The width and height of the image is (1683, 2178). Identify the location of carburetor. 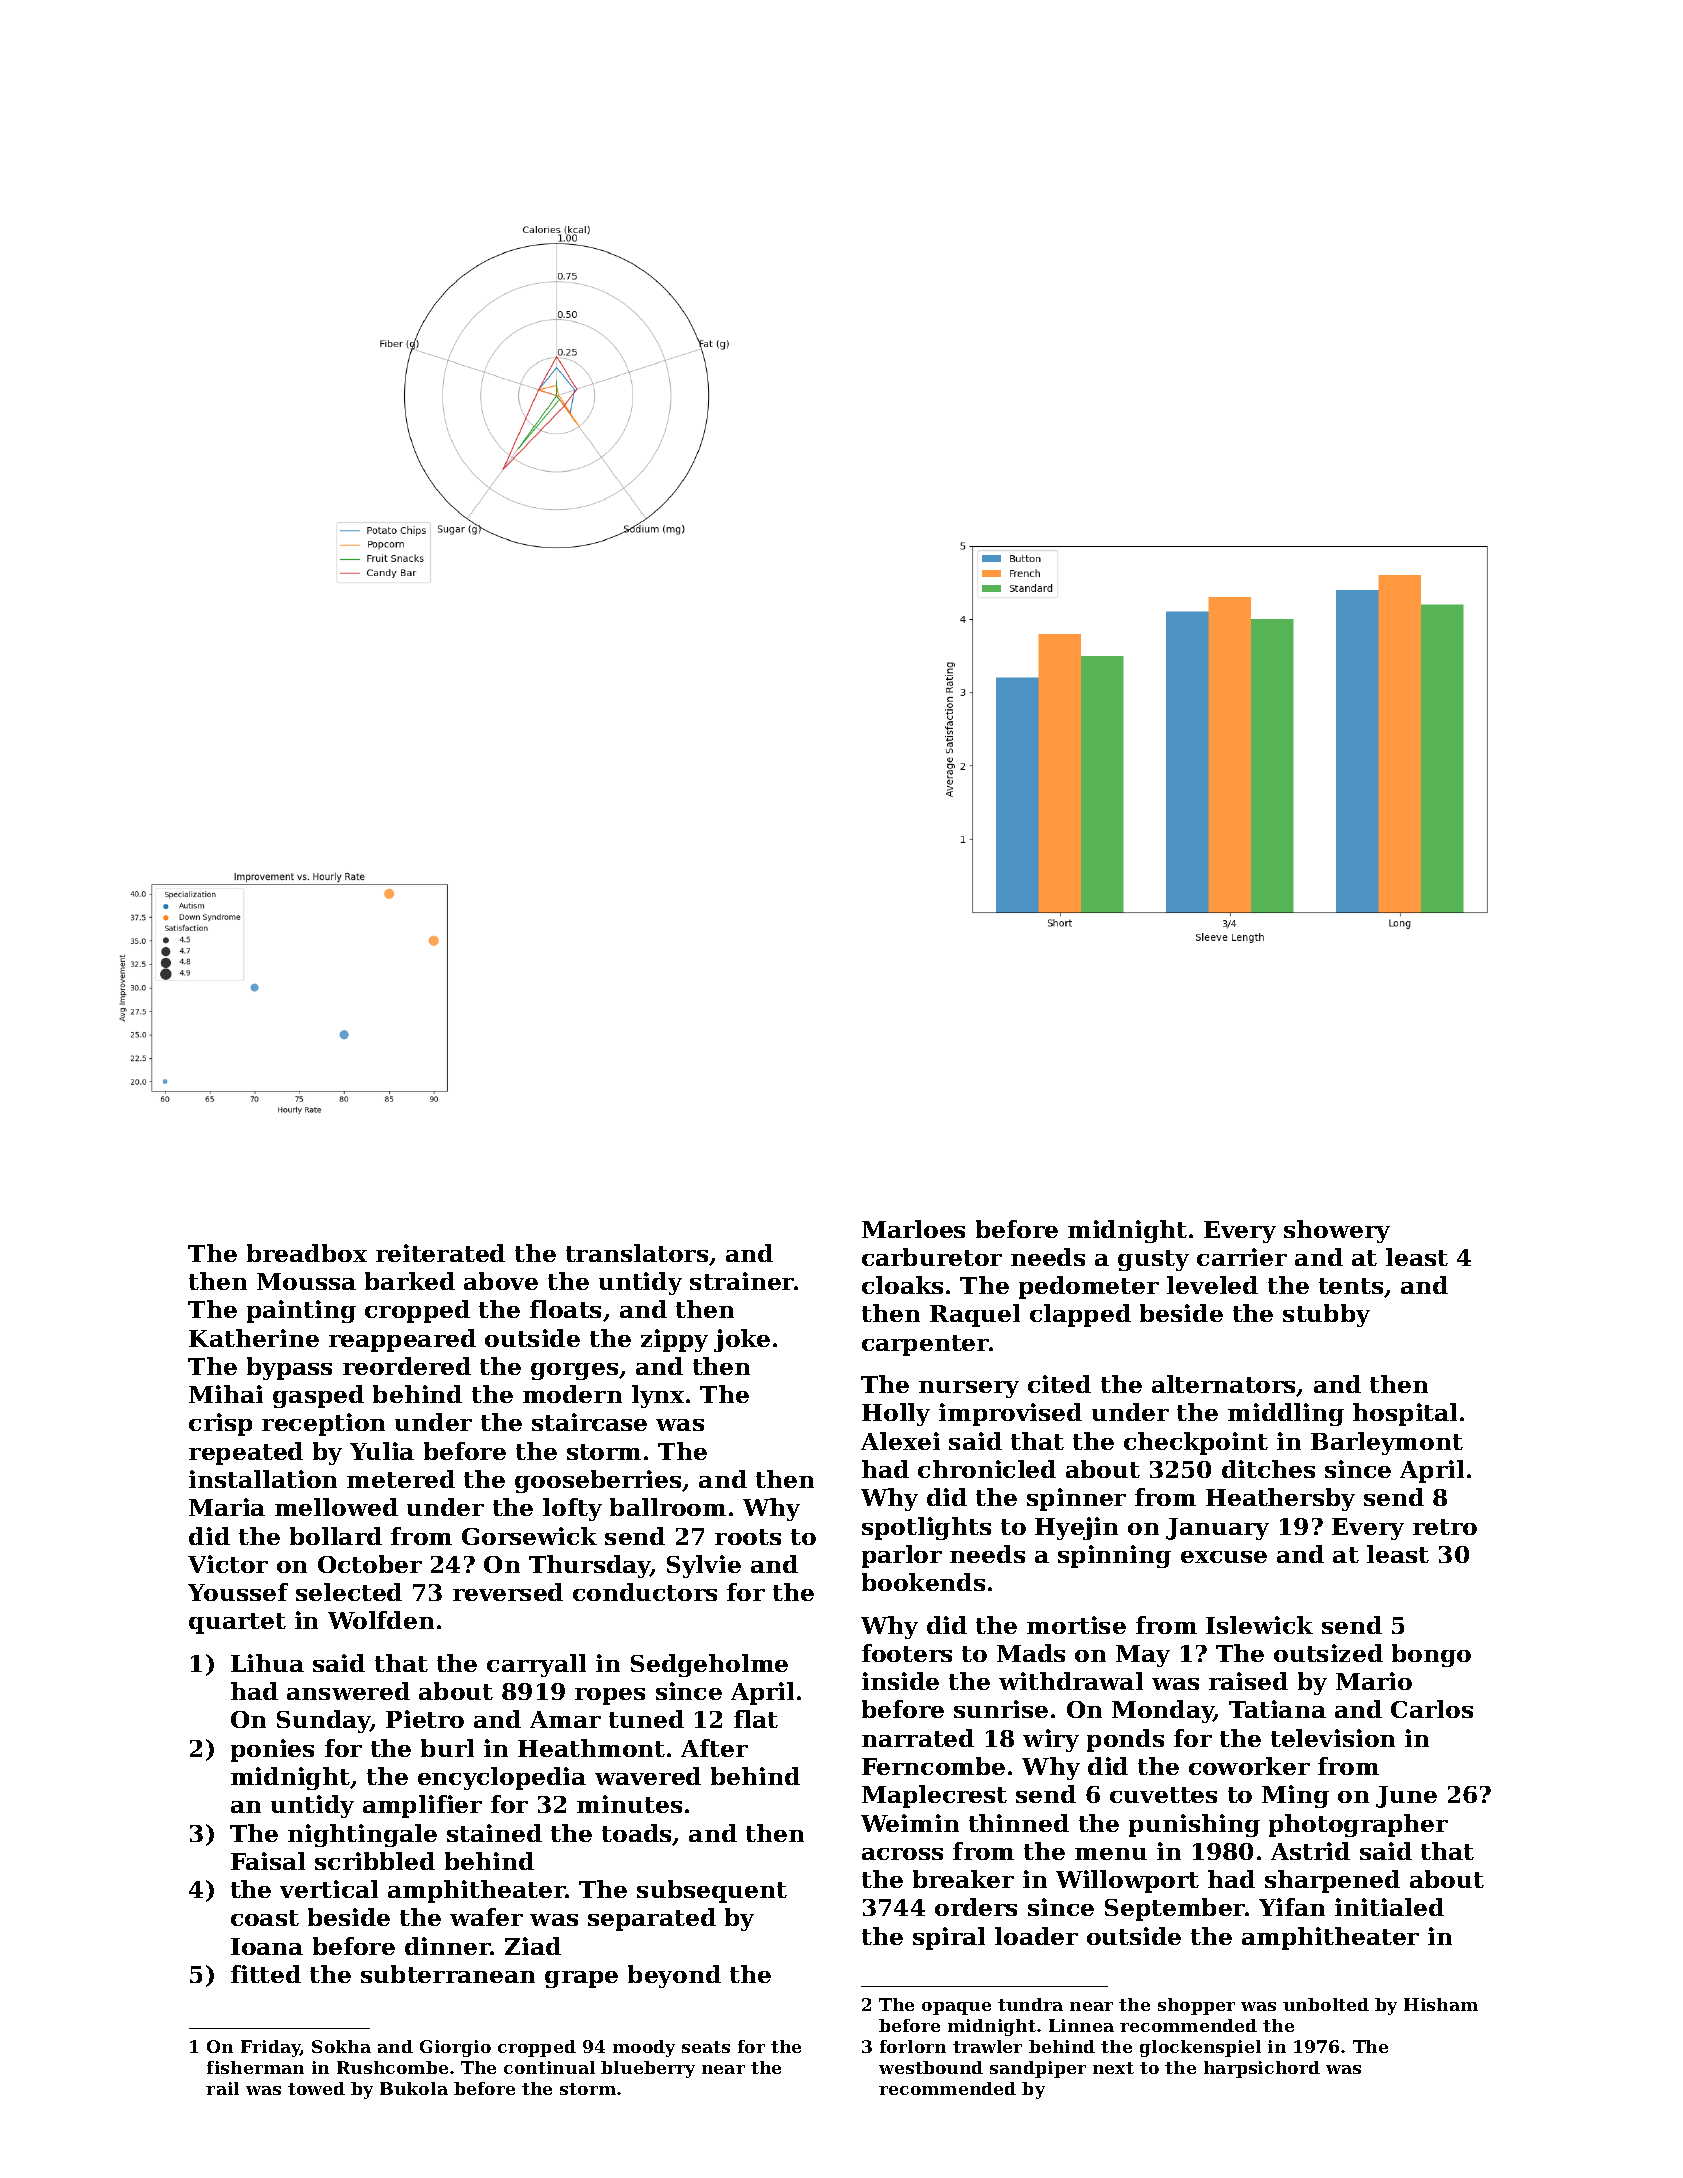
(932, 1257).
